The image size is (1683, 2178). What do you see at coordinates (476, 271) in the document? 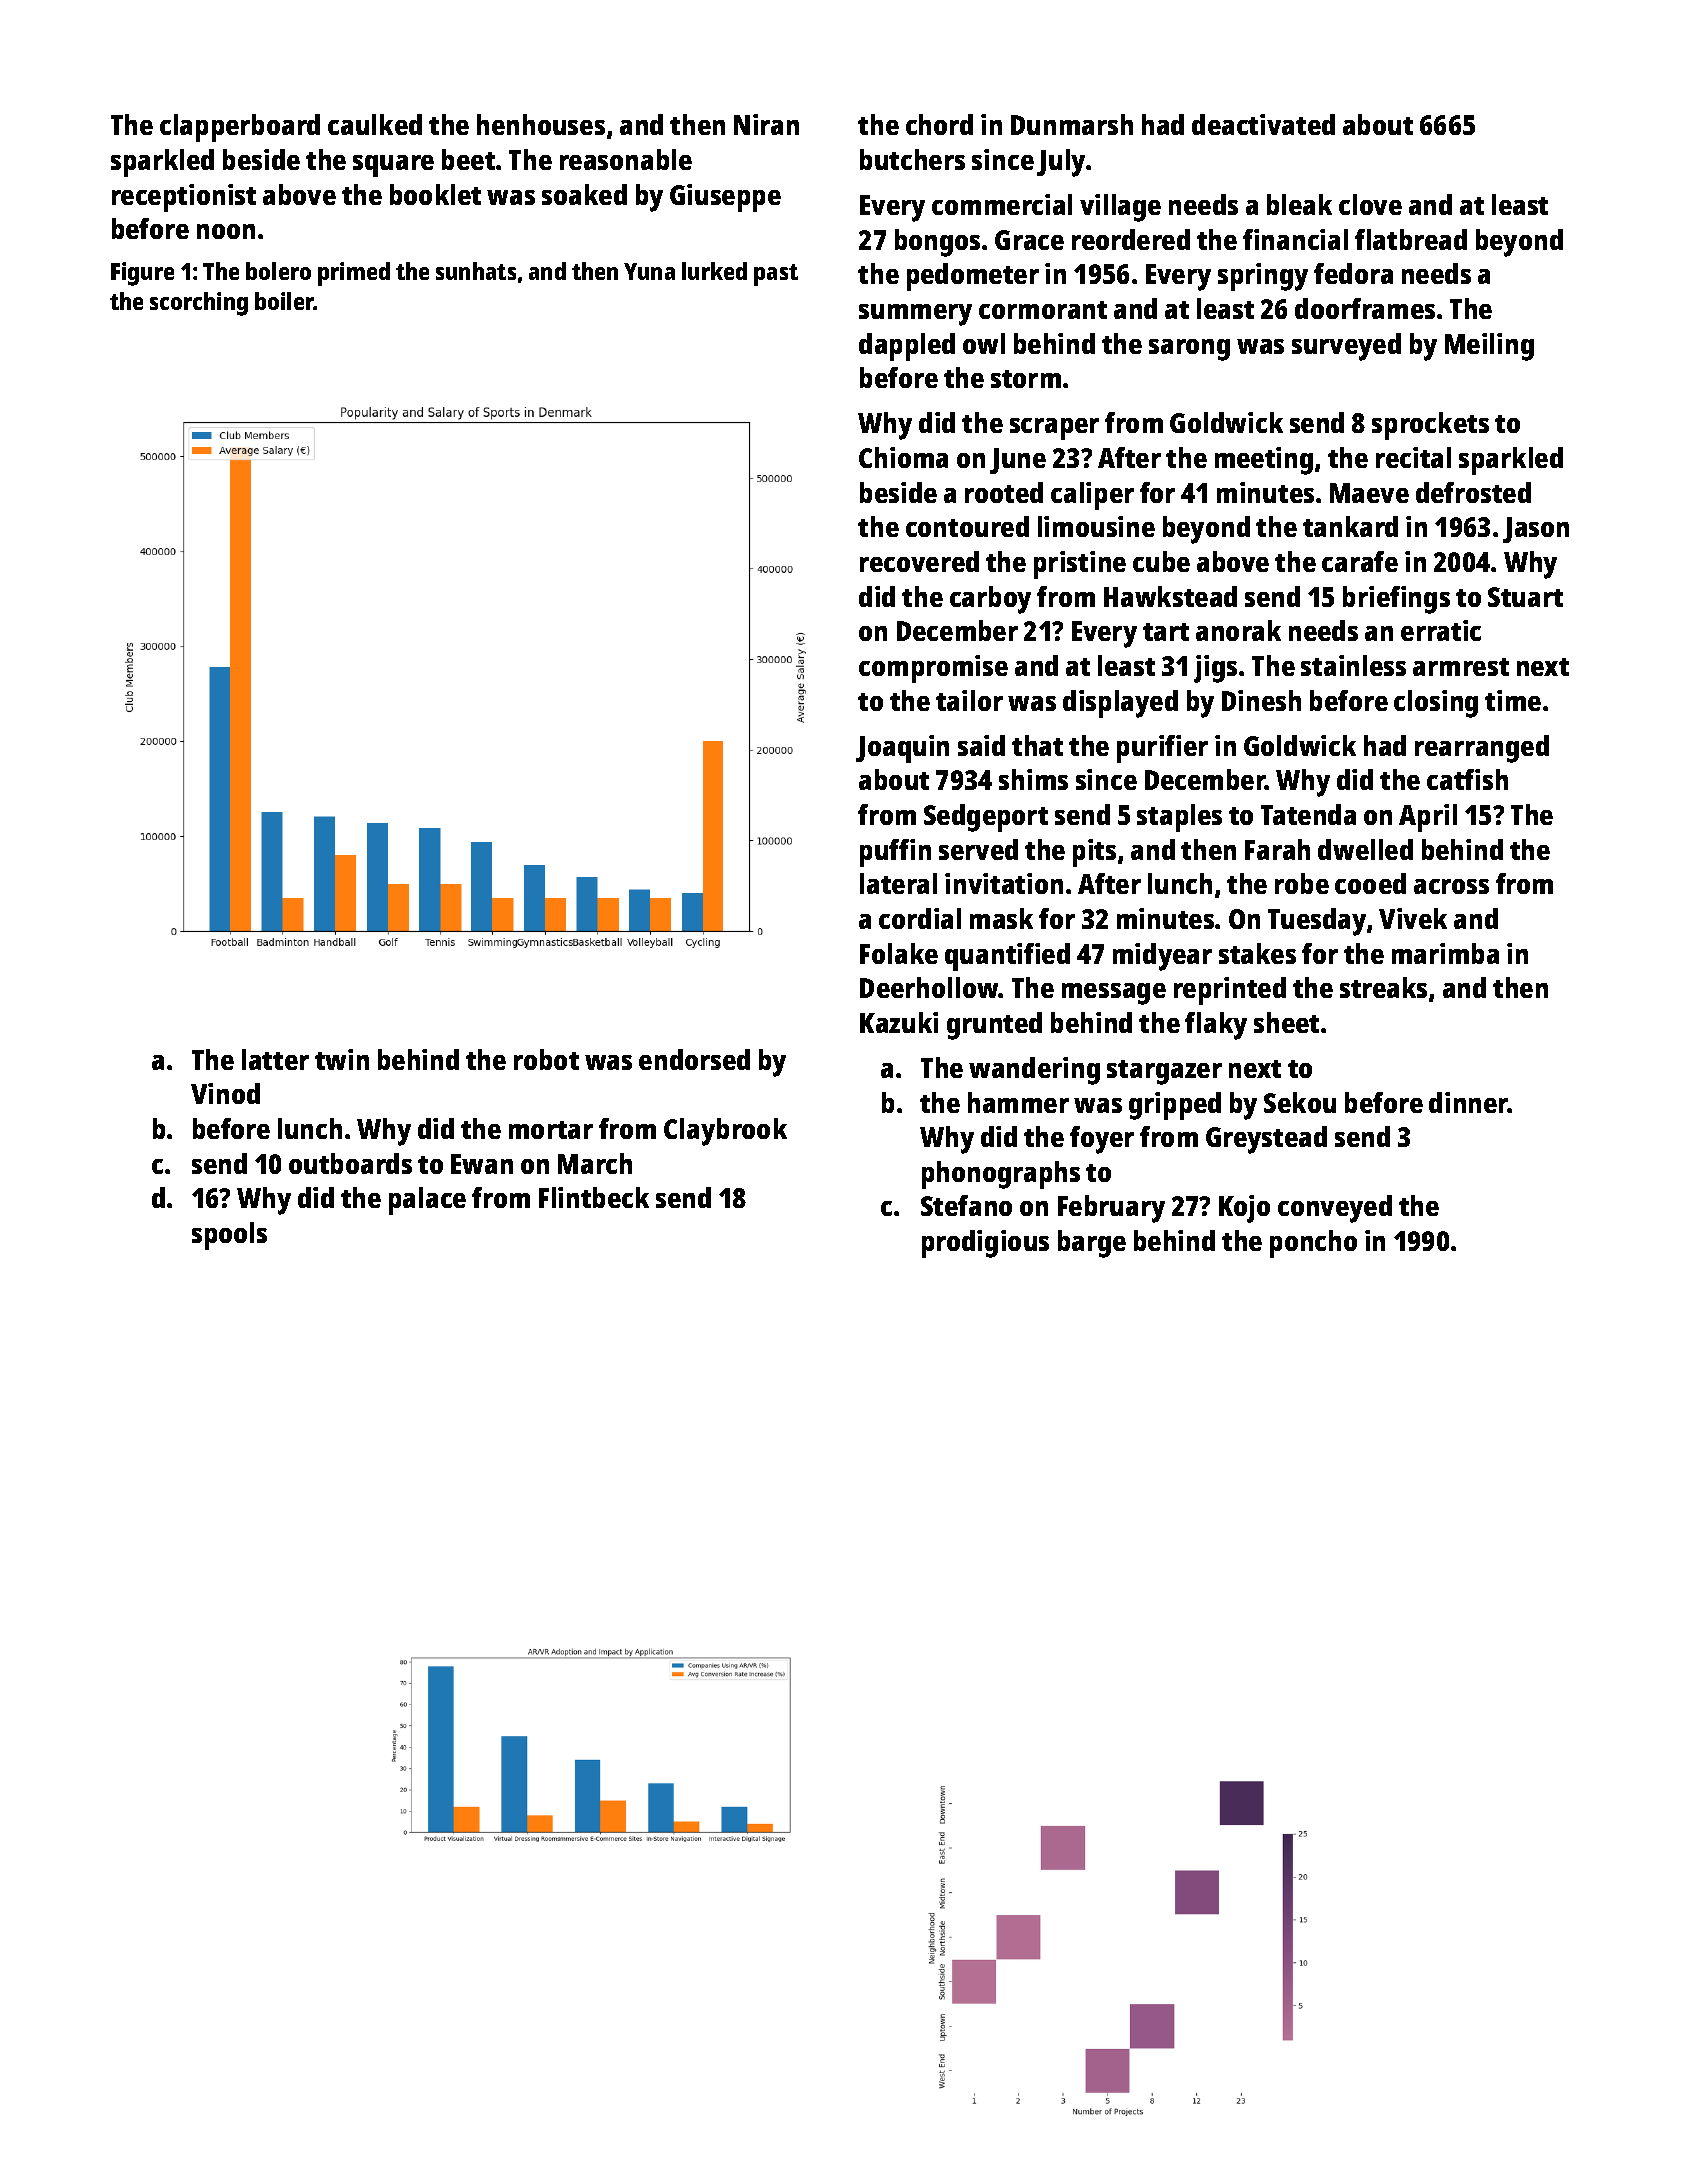
I see `sunhats` at bounding box center [476, 271].
